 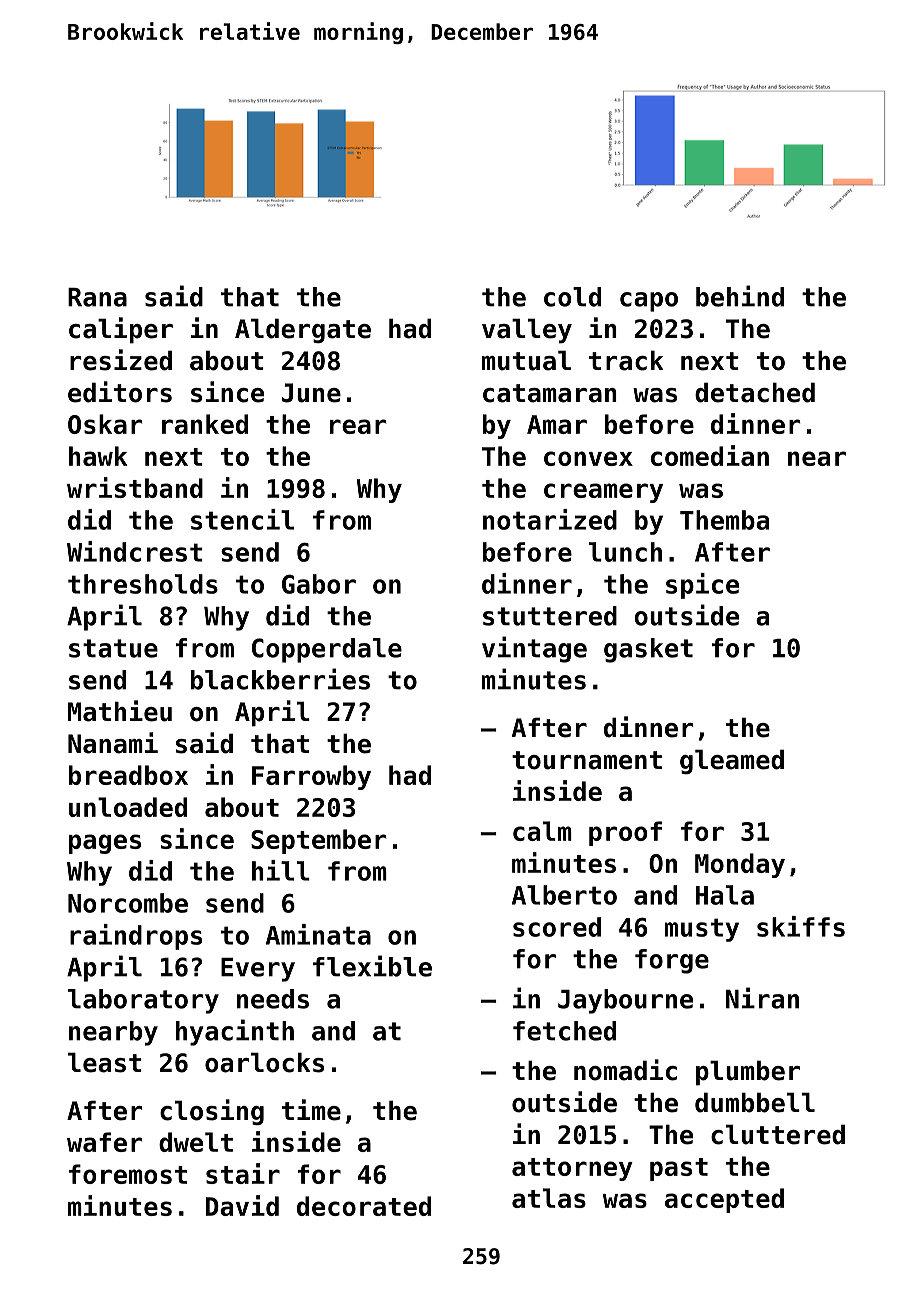 What do you see at coordinates (588, 458) in the screenshot?
I see `convex` at bounding box center [588, 458].
